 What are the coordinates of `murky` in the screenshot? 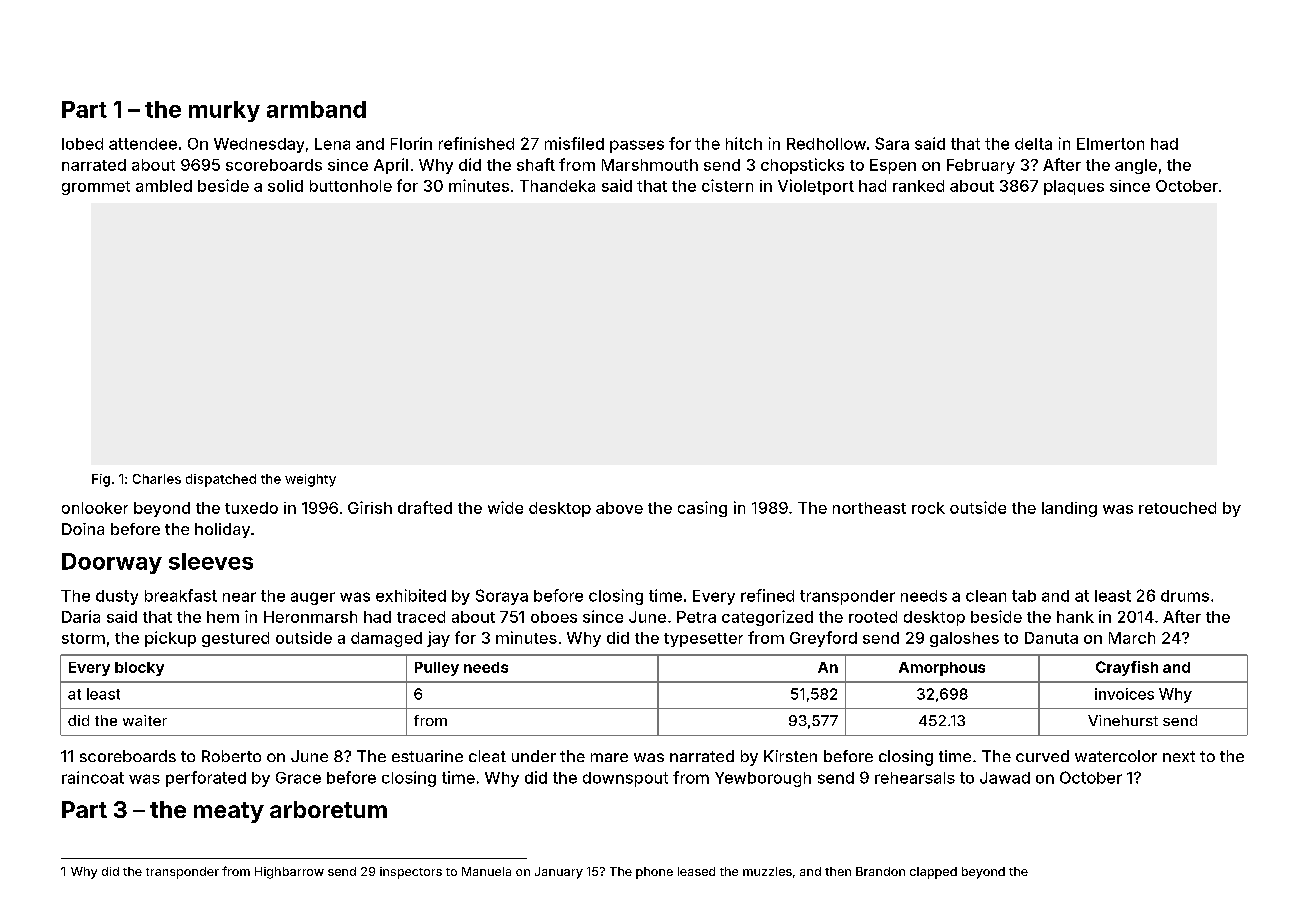 It's located at (224, 111).
